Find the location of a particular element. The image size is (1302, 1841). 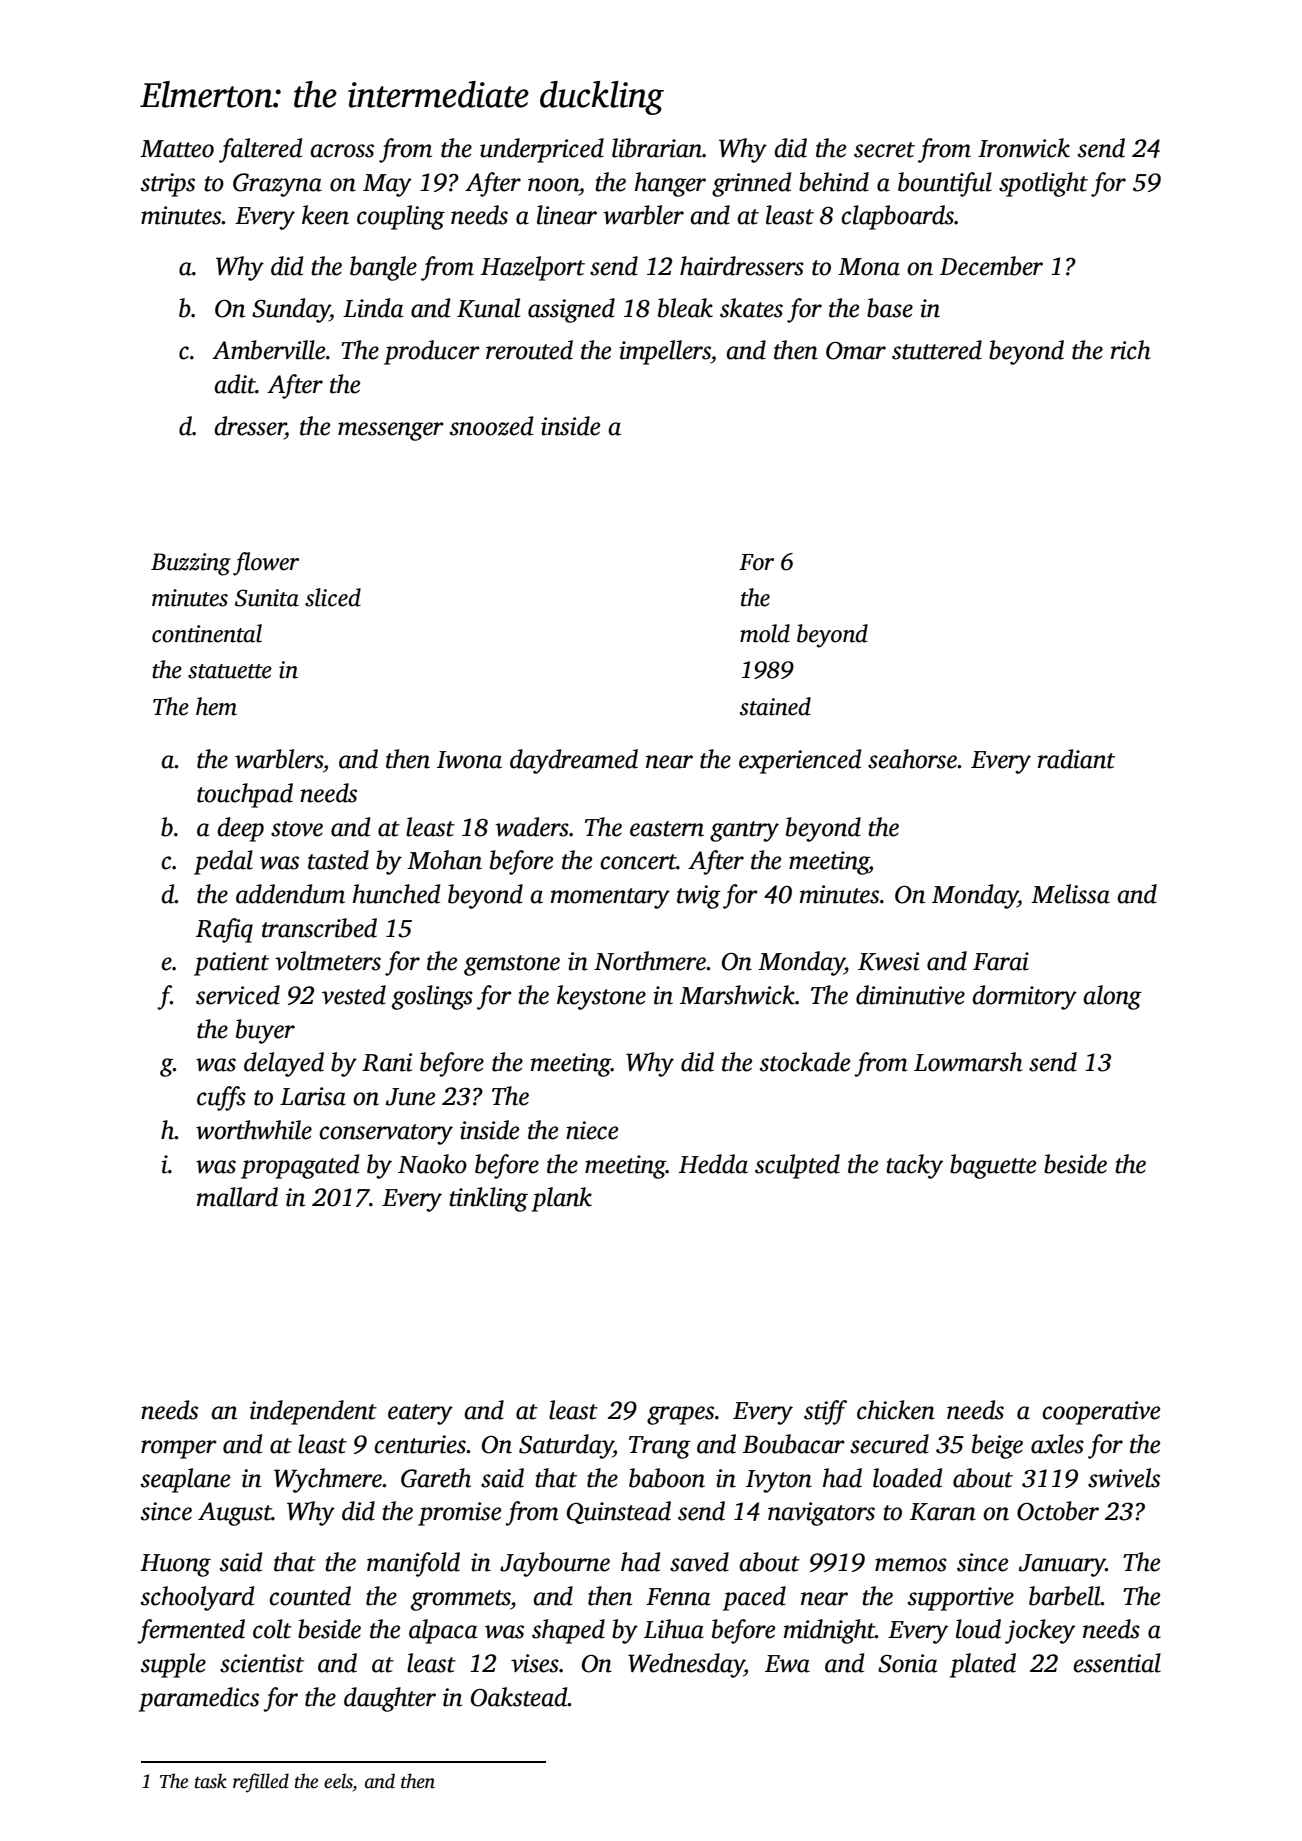

across is located at coordinates (342, 151).
